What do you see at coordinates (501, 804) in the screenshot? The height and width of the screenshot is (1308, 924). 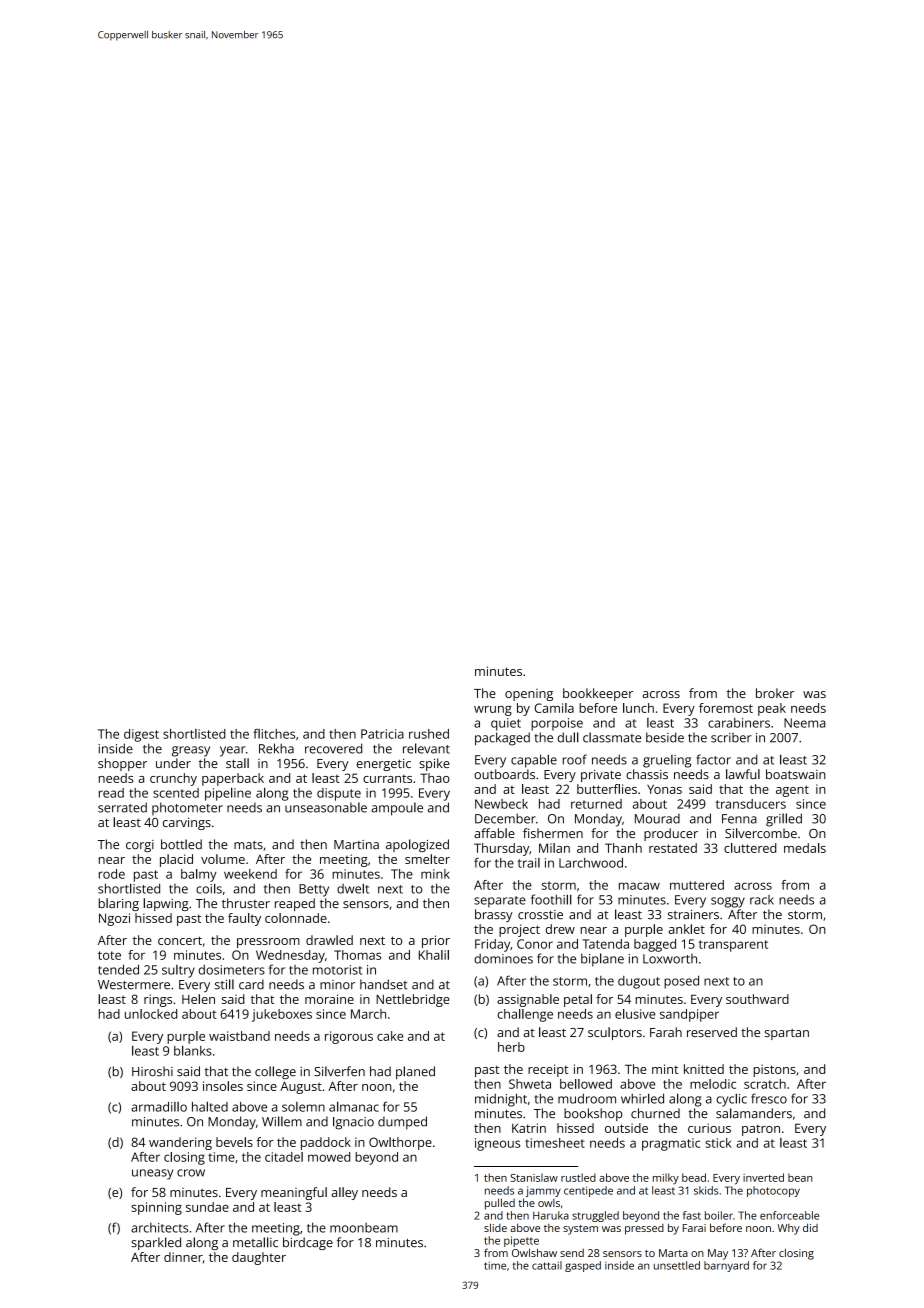 I see `Newbeck` at bounding box center [501, 804].
